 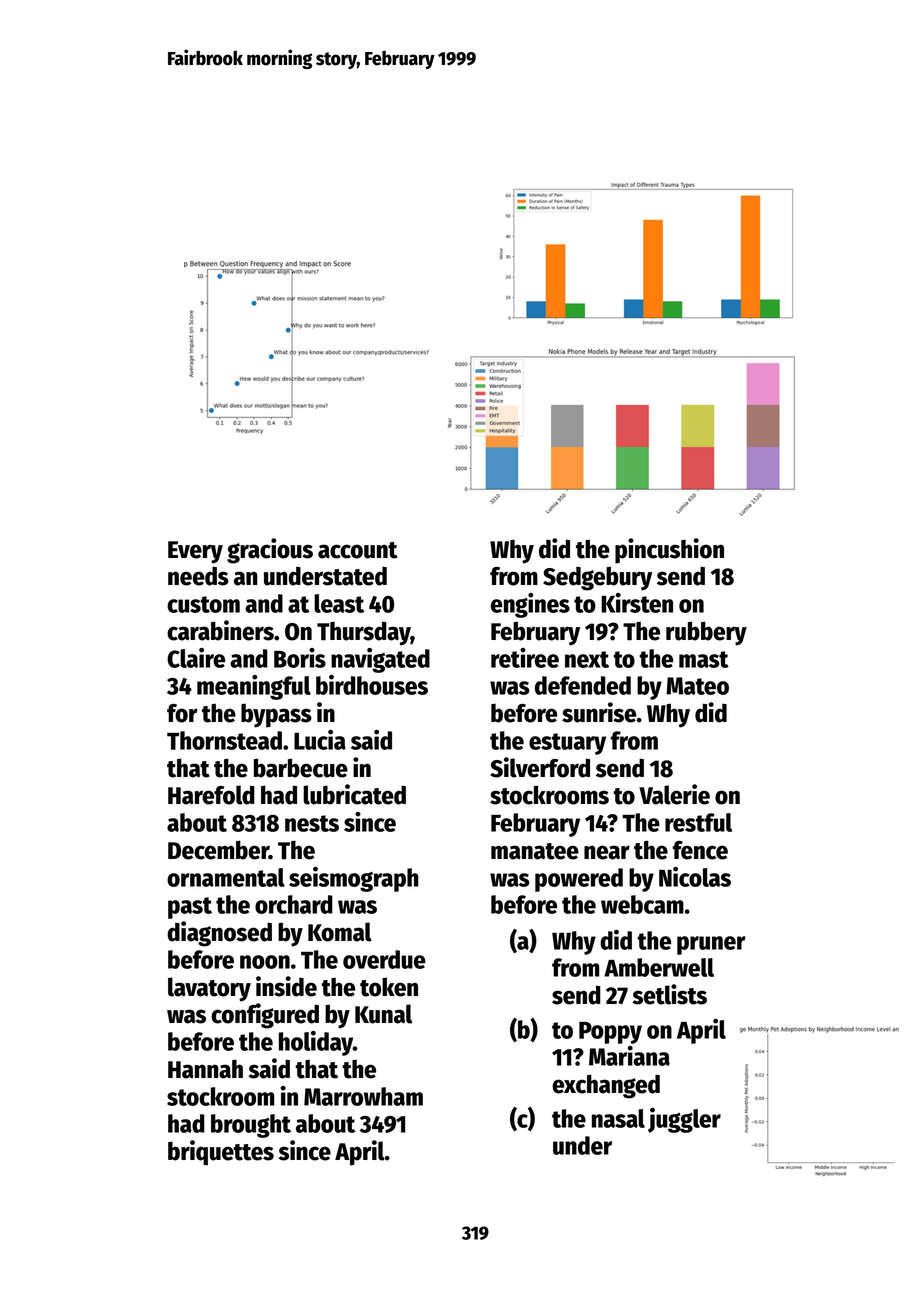 What do you see at coordinates (220, 630) in the screenshot?
I see `carabiners` at bounding box center [220, 630].
